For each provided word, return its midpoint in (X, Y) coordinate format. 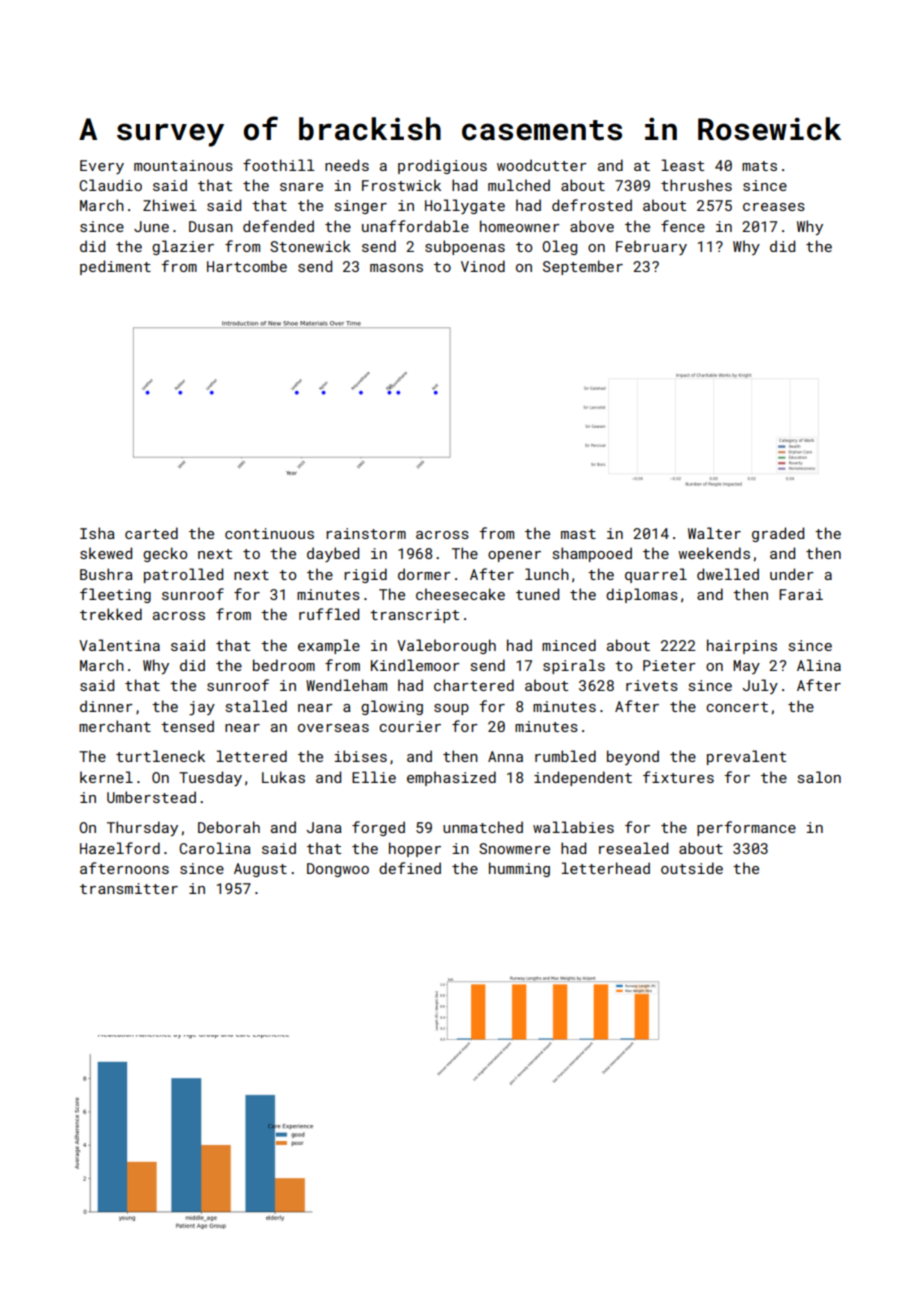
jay (202, 708)
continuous (269, 533)
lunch (547, 574)
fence (683, 226)
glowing (392, 707)
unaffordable (415, 226)
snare (301, 187)
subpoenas (465, 247)
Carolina (215, 848)
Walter (714, 533)
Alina (819, 665)
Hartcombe (247, 266)
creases (774, 207)
